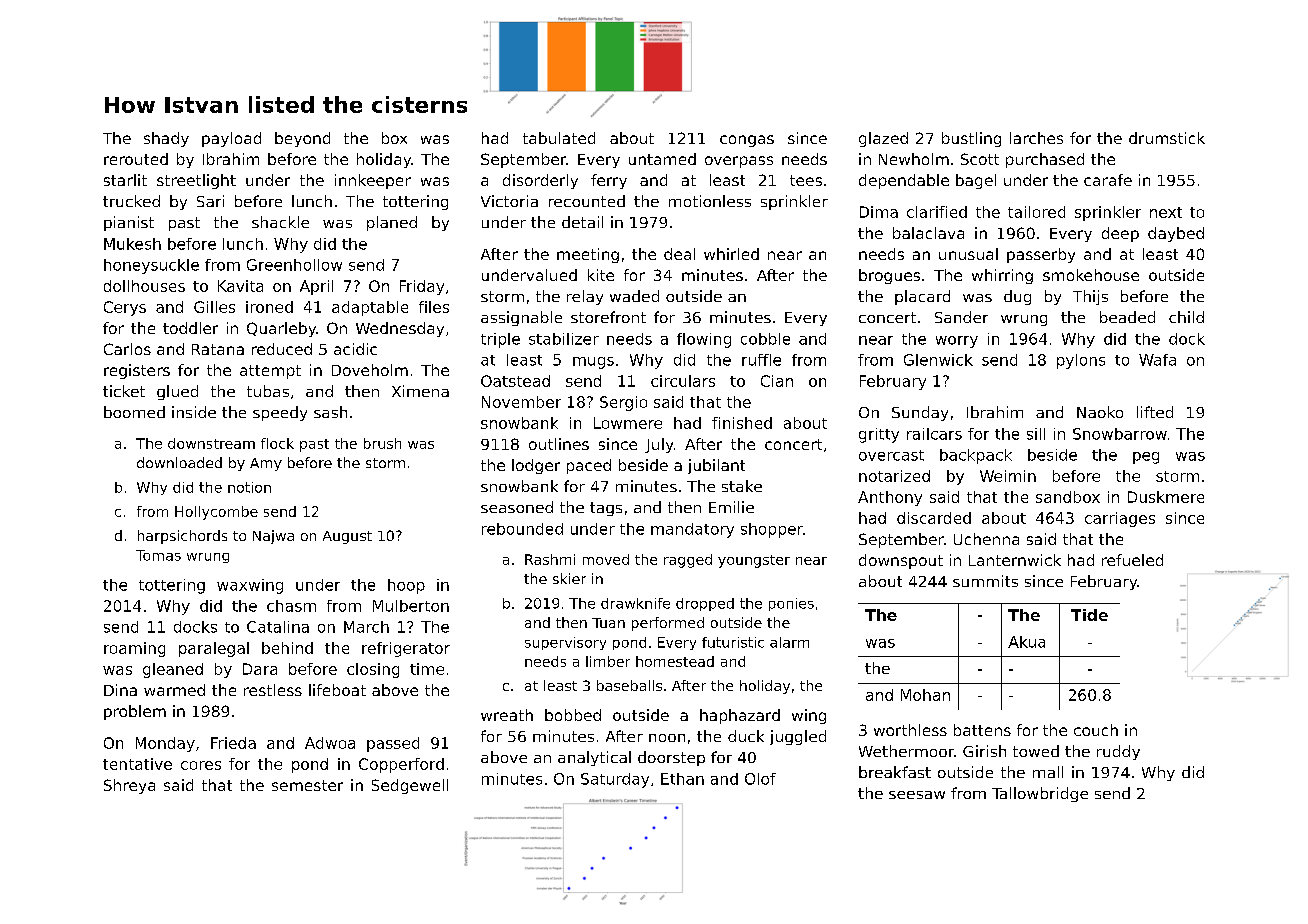 This screenshot has width=1308, height=924. I want to click on Tide, so click(1089, 615).
